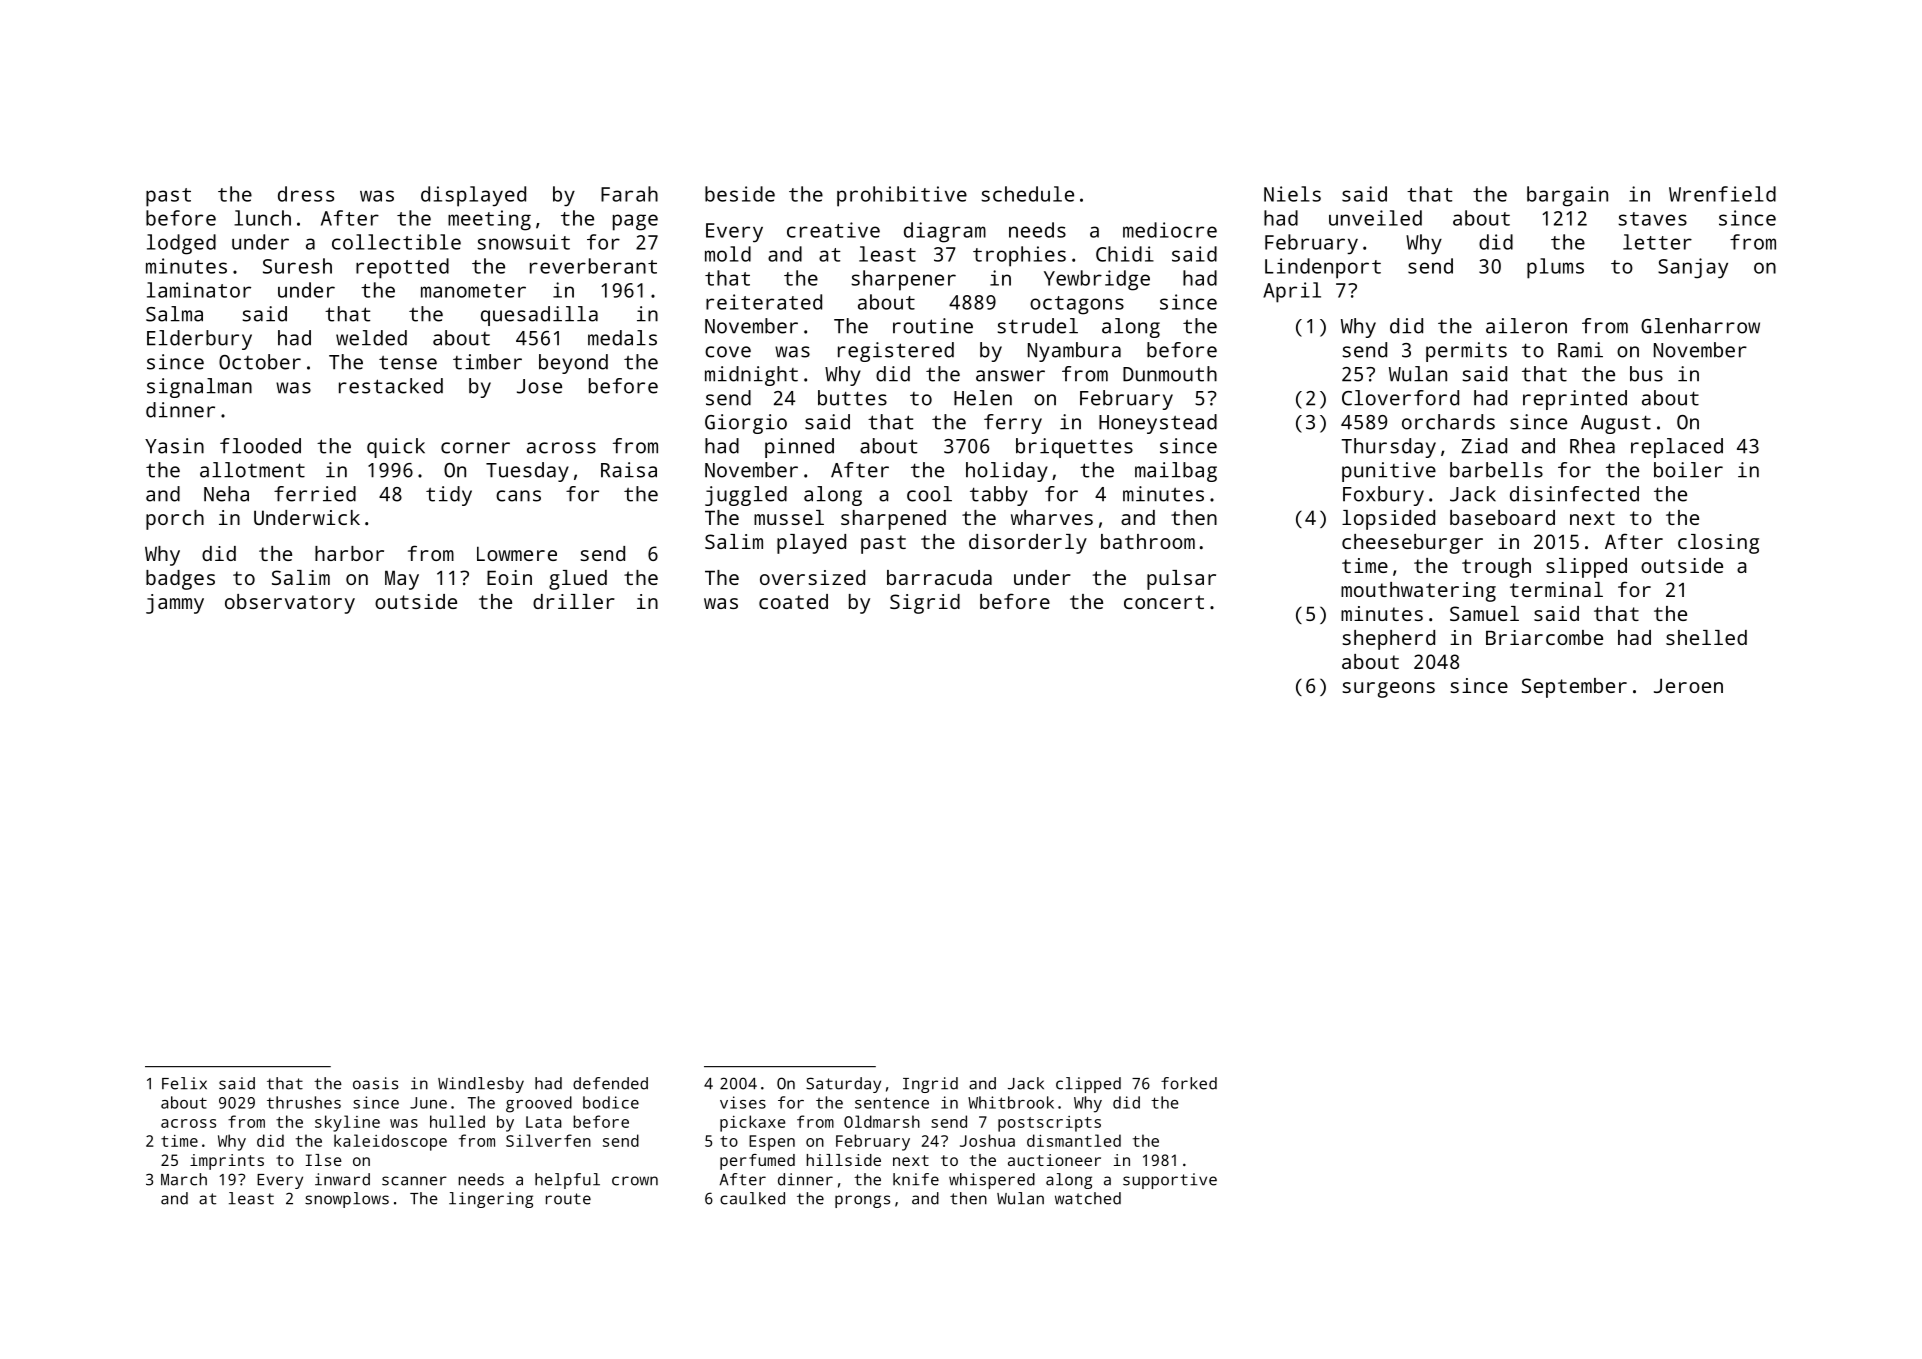  Describe the element at coordinates (1292, 194) in the screenshot. I see `Niels` at that location.
